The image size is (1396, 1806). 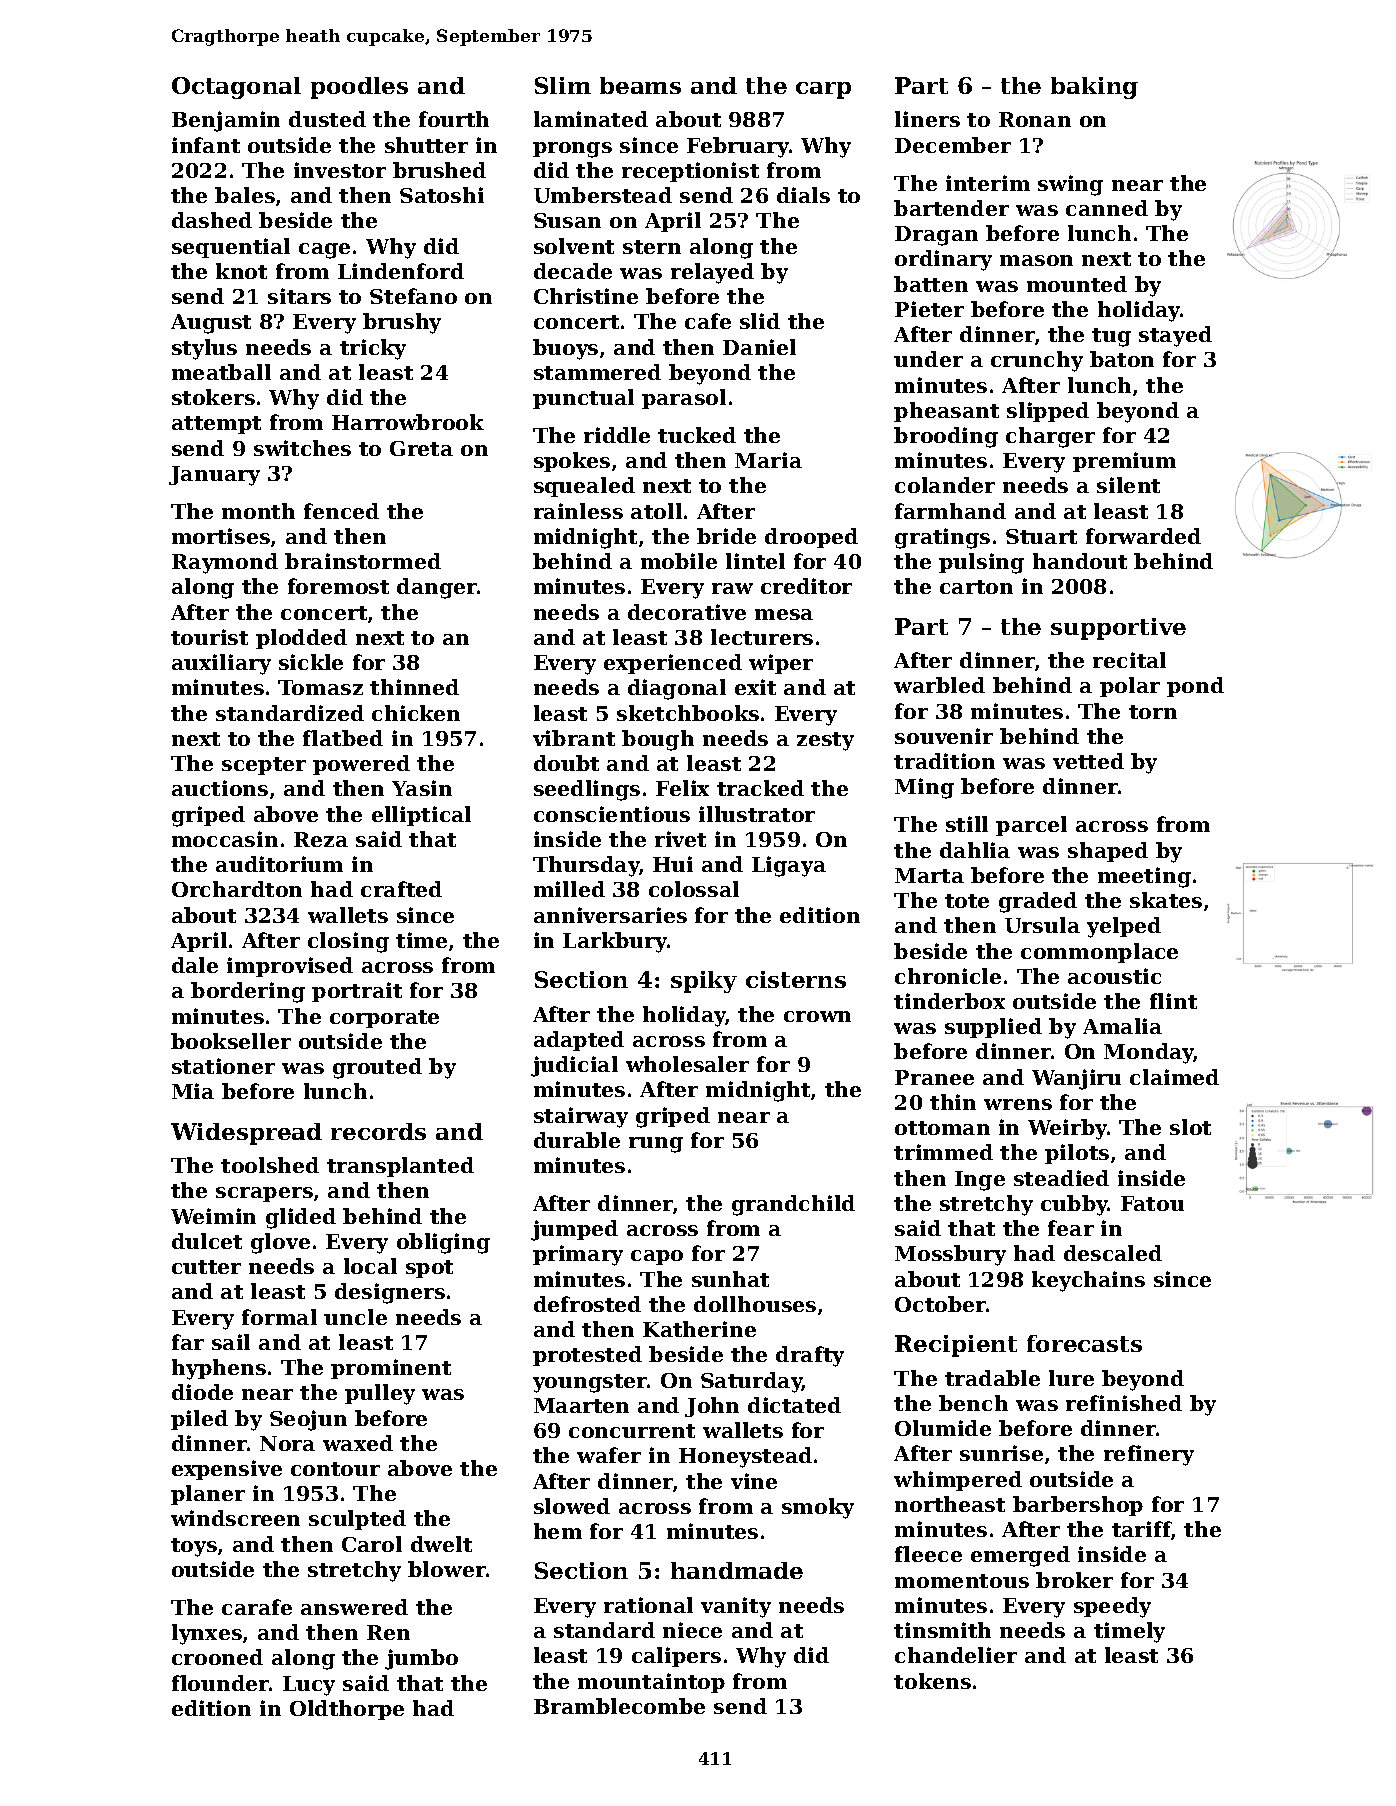 I want to click on knot, so click(x=241, y=271).
